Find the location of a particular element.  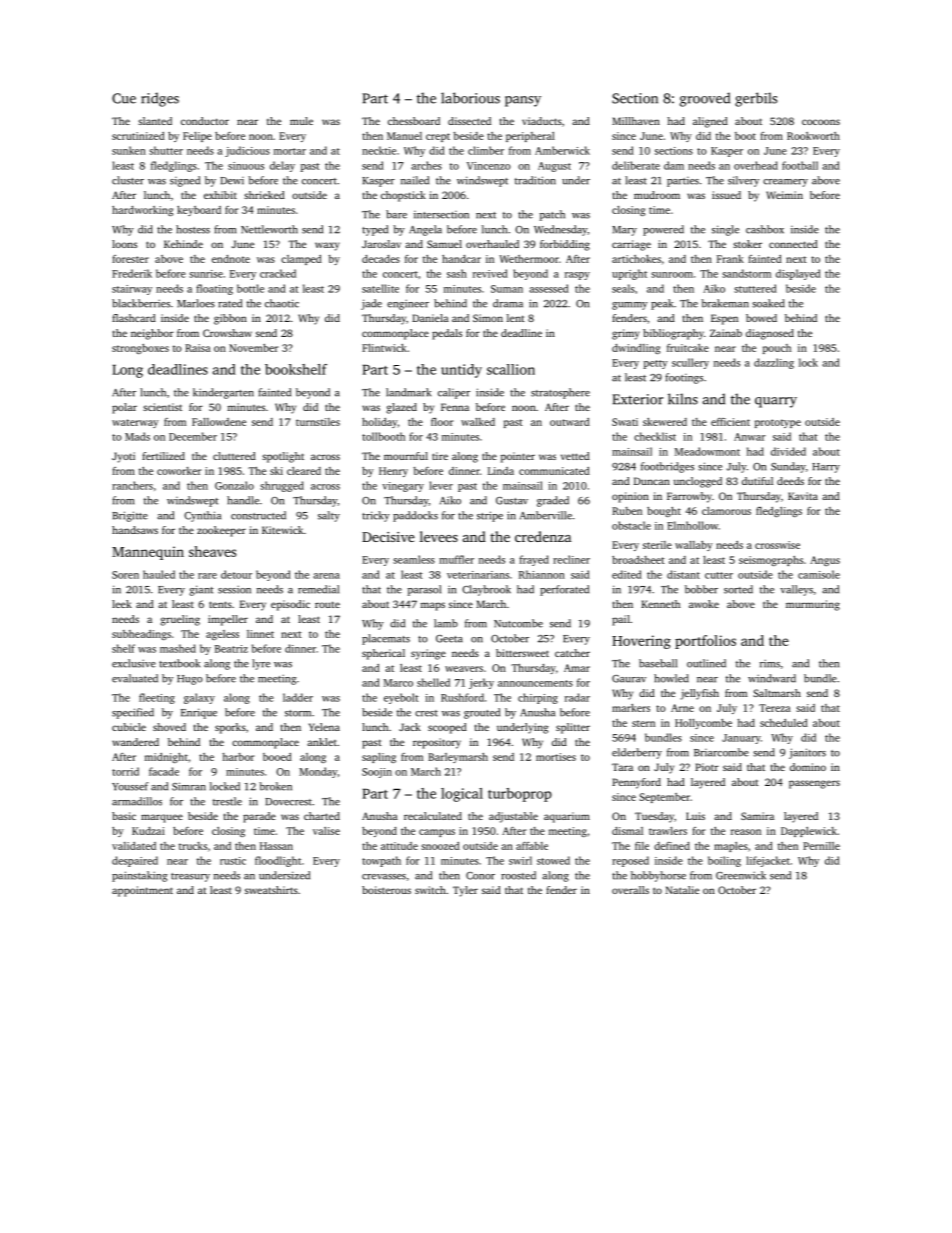

Tyler is located at coordinates (465, 891).
